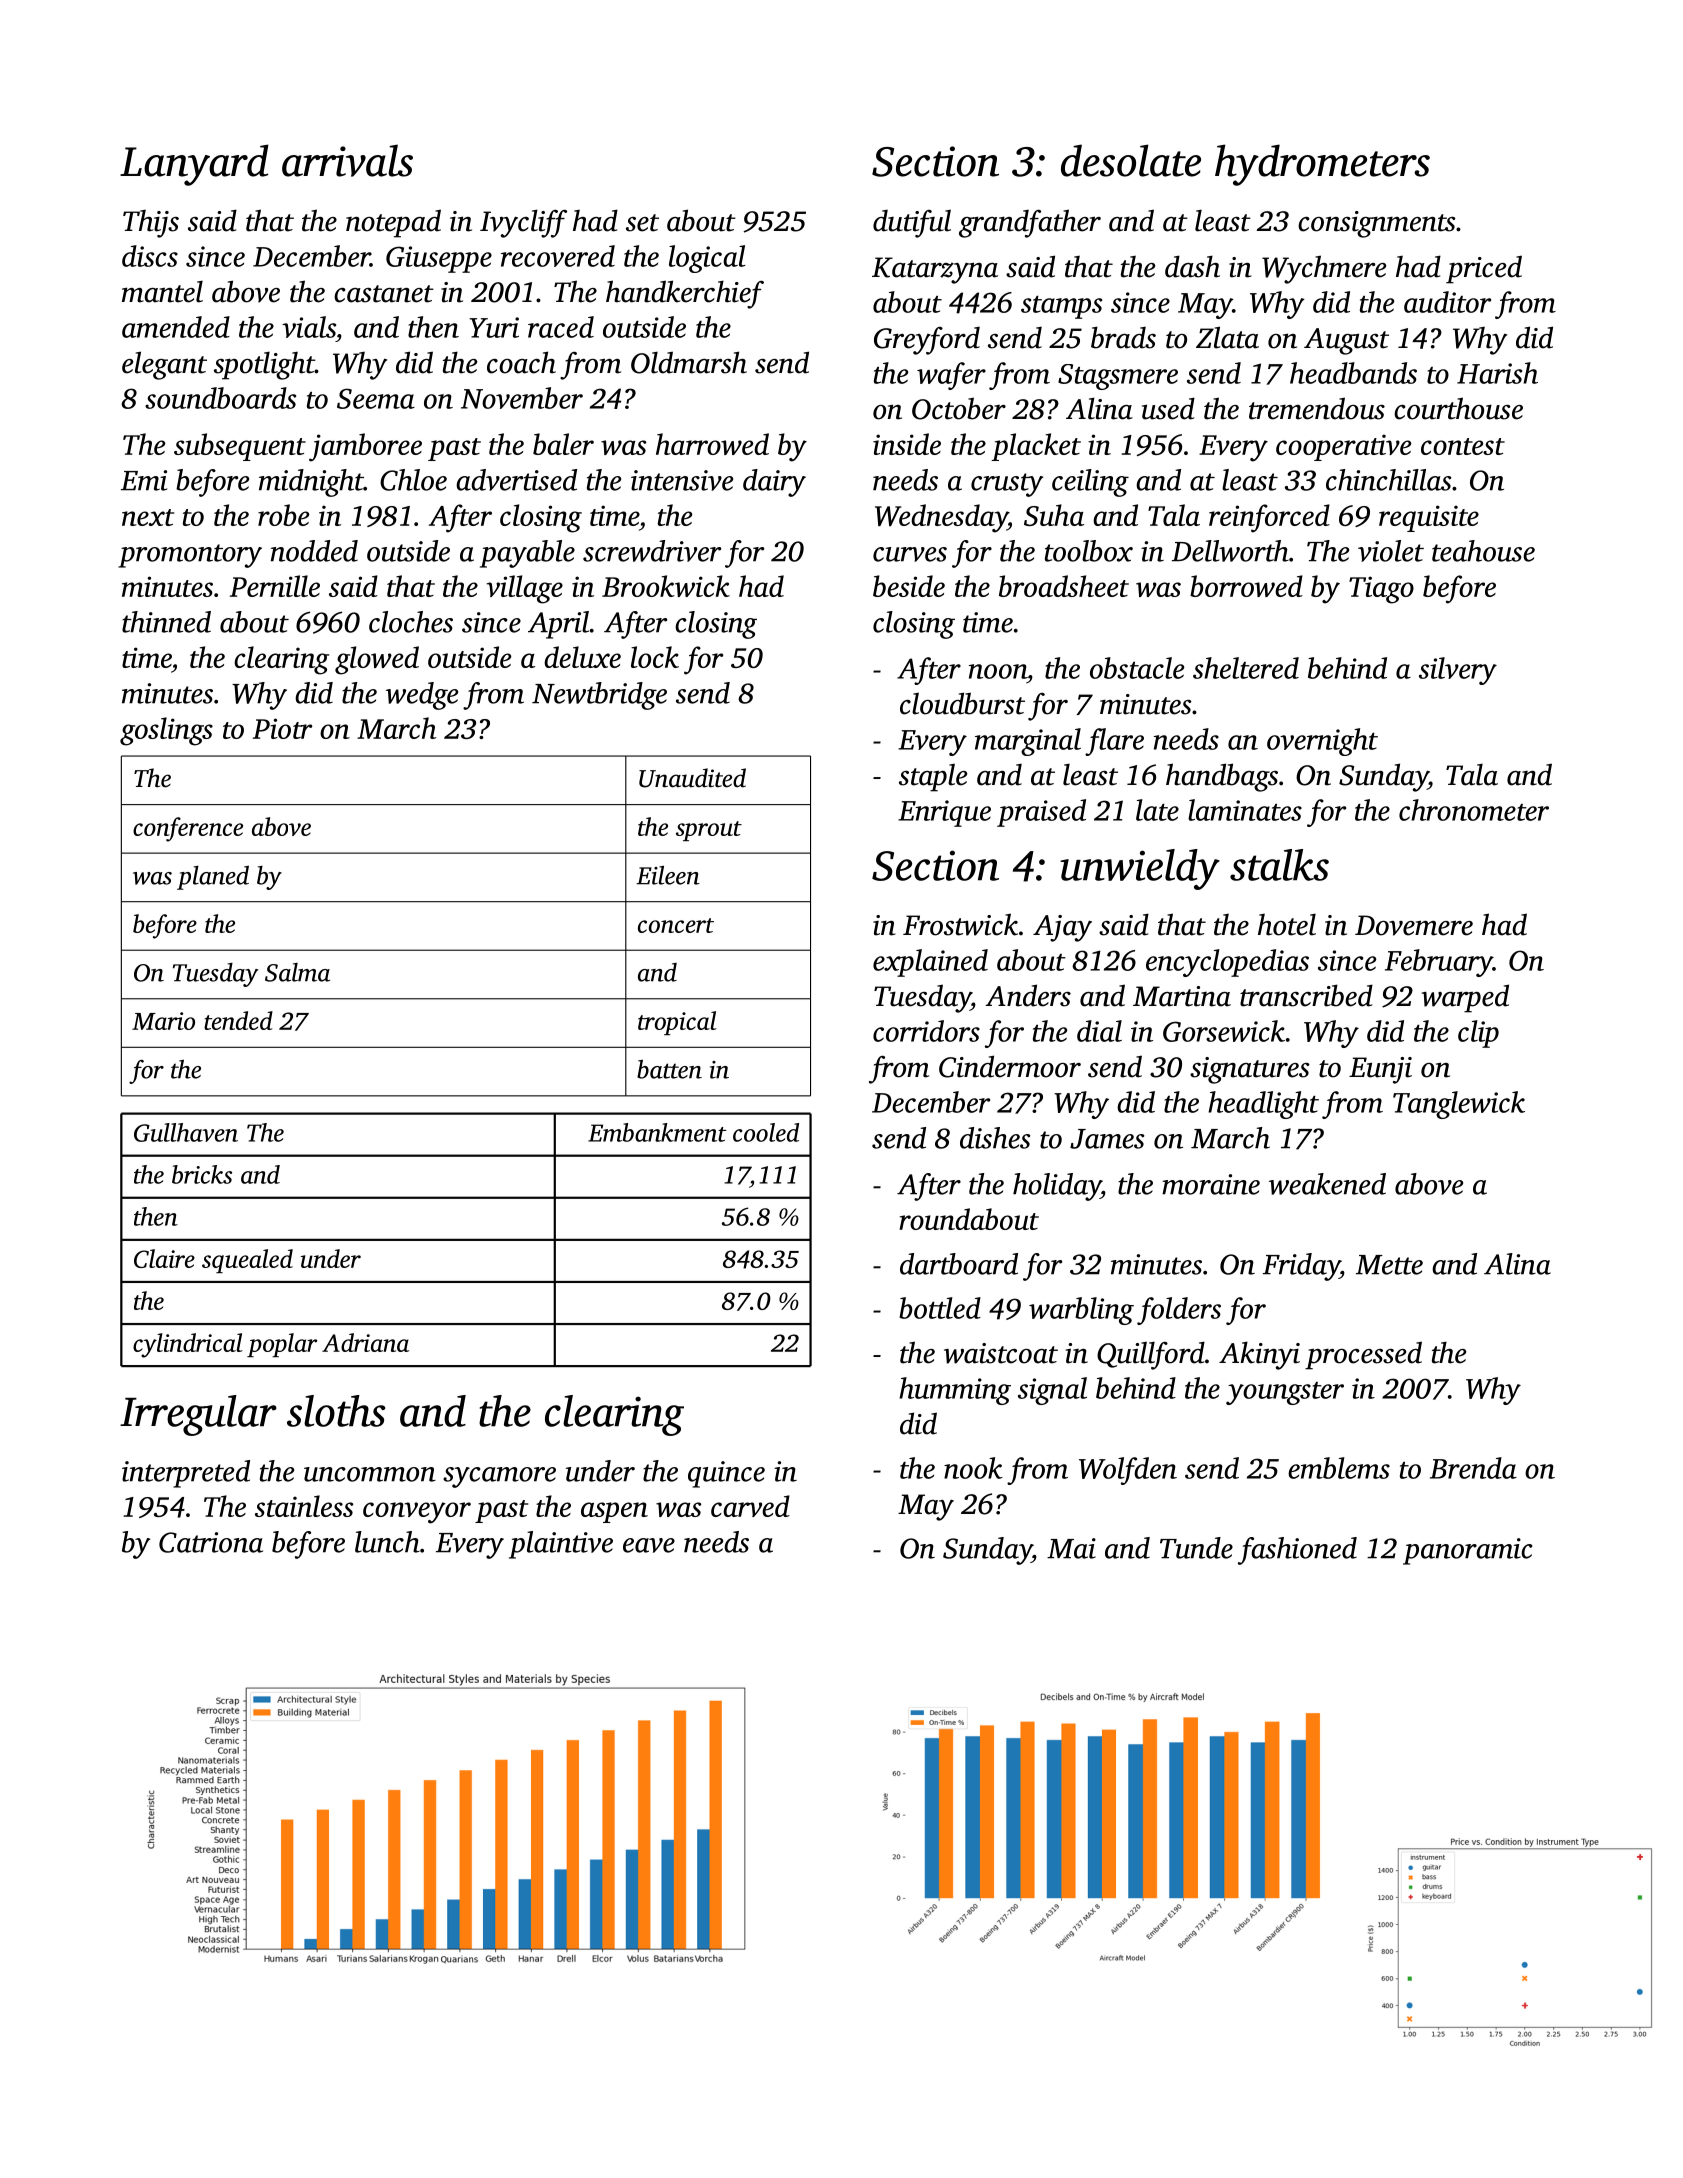 This image has width=1683, height=2178. I want to click on castanet, so click(384, 294).
